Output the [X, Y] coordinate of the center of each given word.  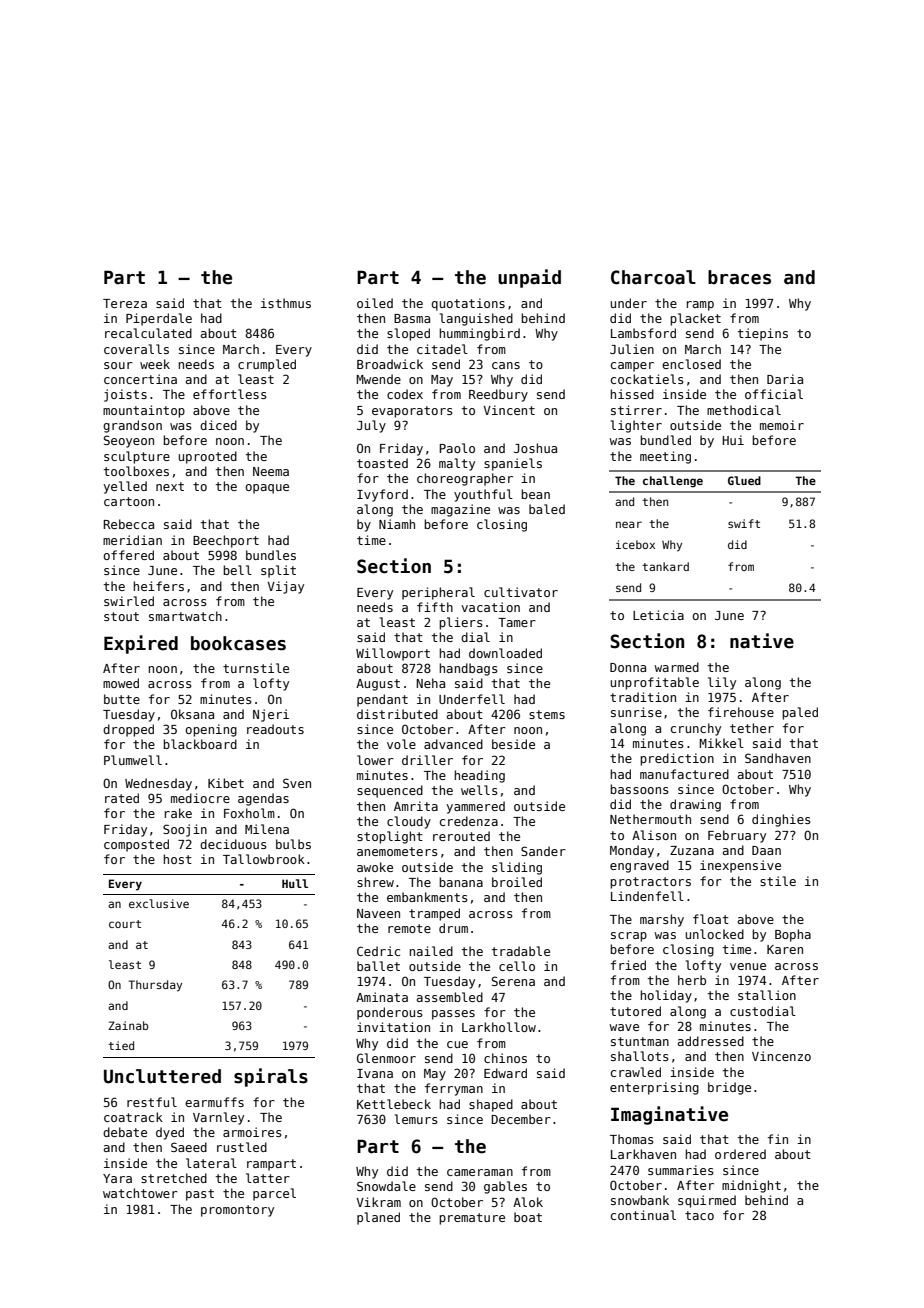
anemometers [397, 851]
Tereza [125, 303]
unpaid [529, 278]
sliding [517, 868]
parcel [274, 1194]
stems [547, 714]
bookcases [238, 643]
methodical [744, 410]
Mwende [378, 379]
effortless [230, 394]
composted [136, 845]
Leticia [658, 615]
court [125, 924]
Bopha [793, 935]
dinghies [781, 820]
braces [739, 277]
